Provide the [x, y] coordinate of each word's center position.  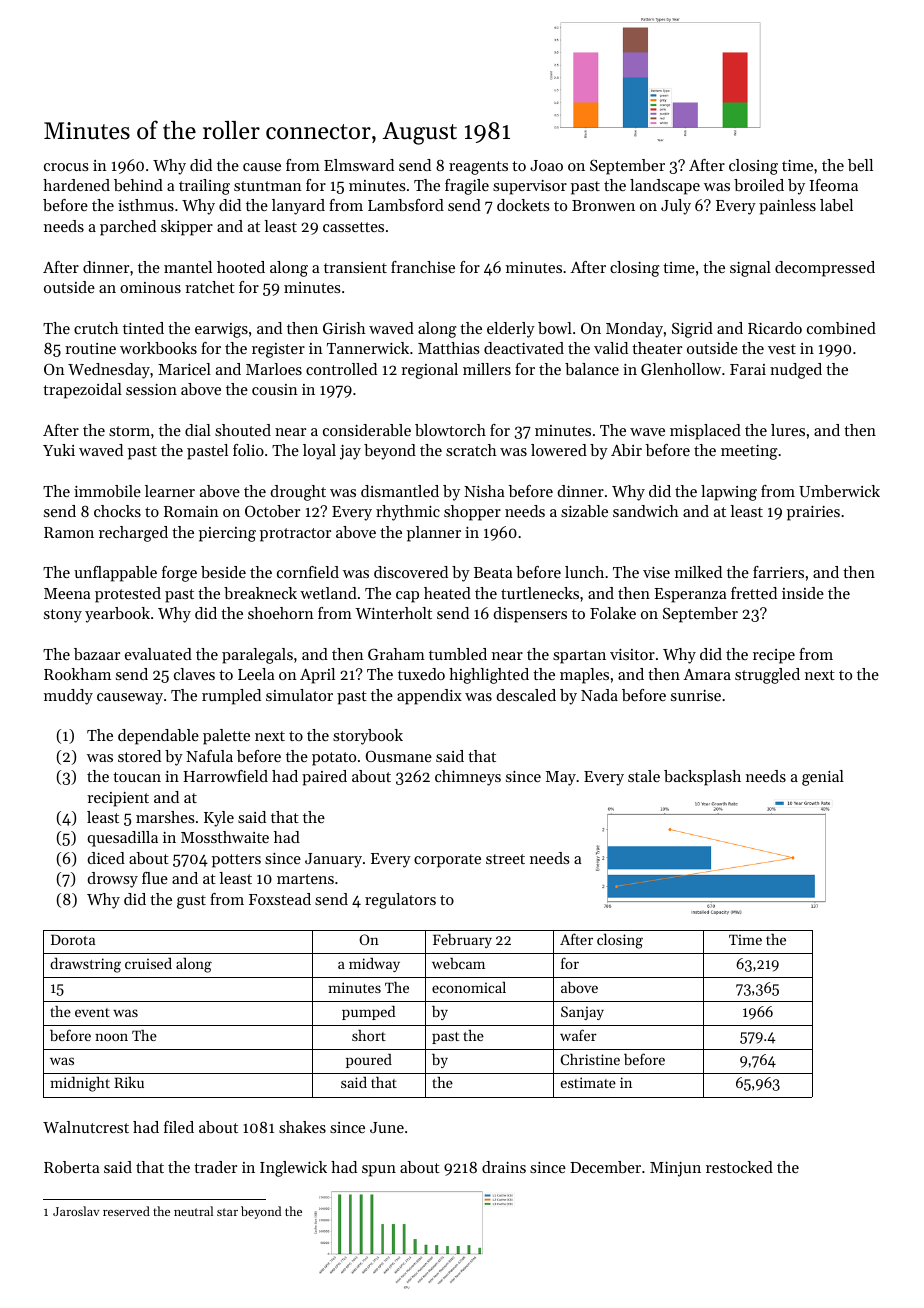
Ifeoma [834, 185]
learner [170, 491]
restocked [739, 1167]
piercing [227, 534]
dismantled [400, 491]
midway [374, 965]
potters [236, 861]
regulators [400, 901]
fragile [467, 187]
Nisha [484, 491]
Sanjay [582, 1013]
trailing [204, 187]
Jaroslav [76, 1211]
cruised [148, 963]
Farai [748, 369]
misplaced [705, 432]
